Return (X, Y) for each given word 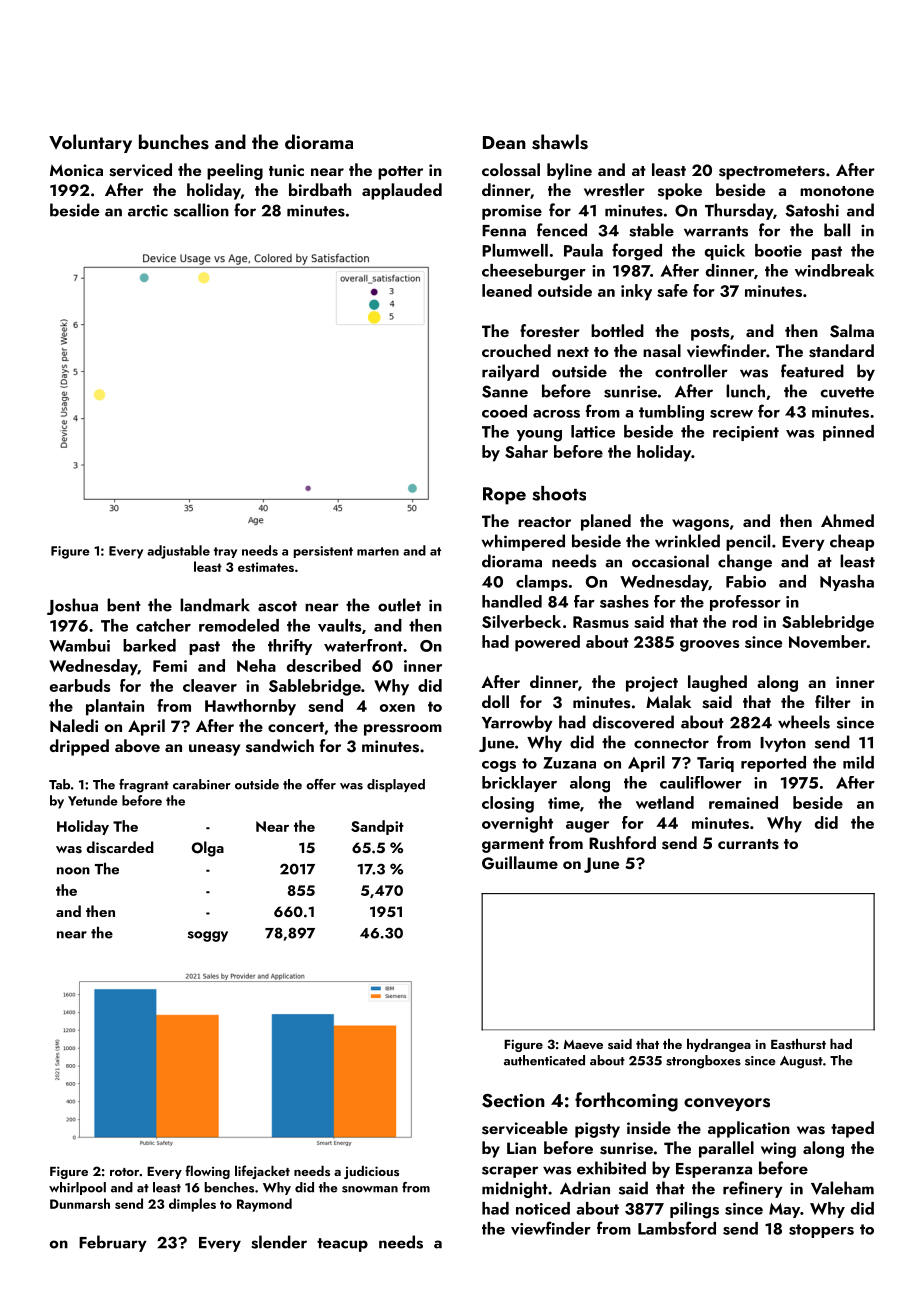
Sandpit (377, 827)
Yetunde (93, 800)
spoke (680, 191)
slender (279, 1242)
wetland (665, 802)
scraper (510, 1172)
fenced (562, 230)
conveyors (727, 1104)
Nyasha (847, 583)
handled (512, 601)
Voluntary (90, 143)
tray (225, 552)
